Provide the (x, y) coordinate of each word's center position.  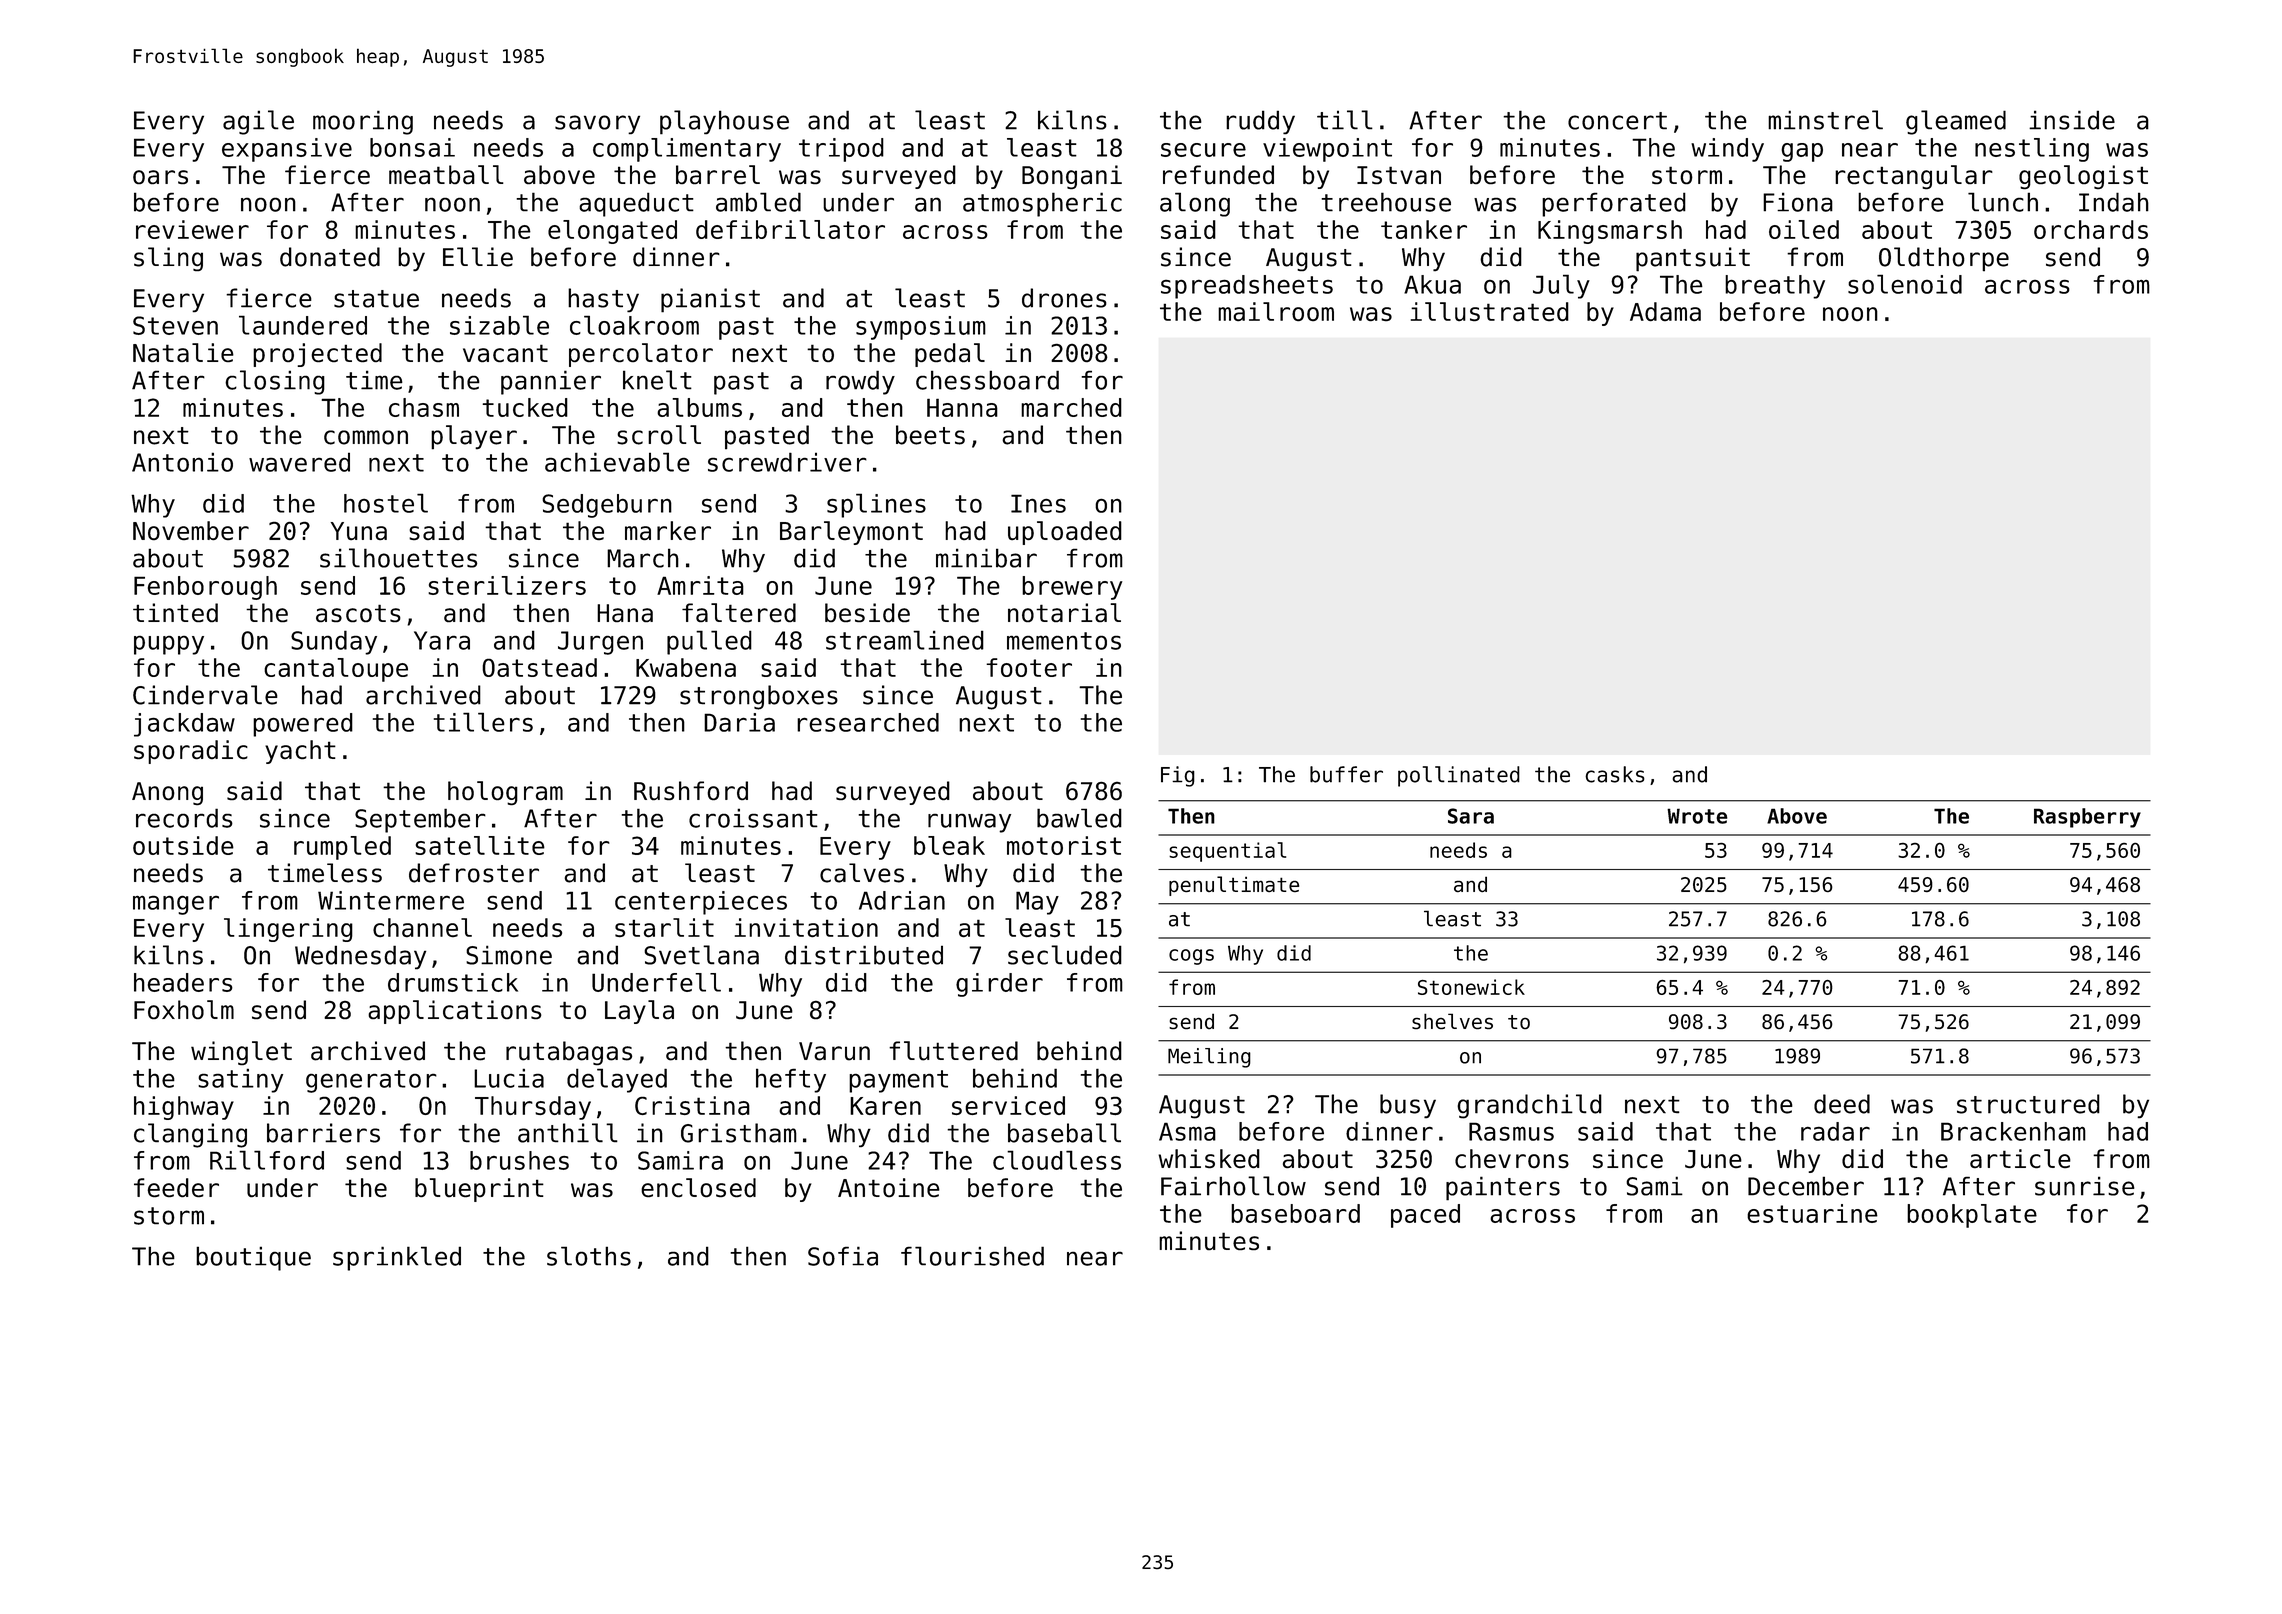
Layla (639, 1012)
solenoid (1905, 284)
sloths (589, 1256)
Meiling (1209, 1058)
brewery (1072, 588)
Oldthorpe (1944, 259)
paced (1425, 1216)
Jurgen (600, 643)
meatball (446, 174)
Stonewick (1471, 987)
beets (930, 435)
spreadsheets (1247, 287)
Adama (1665, 311)
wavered (299, 462)
